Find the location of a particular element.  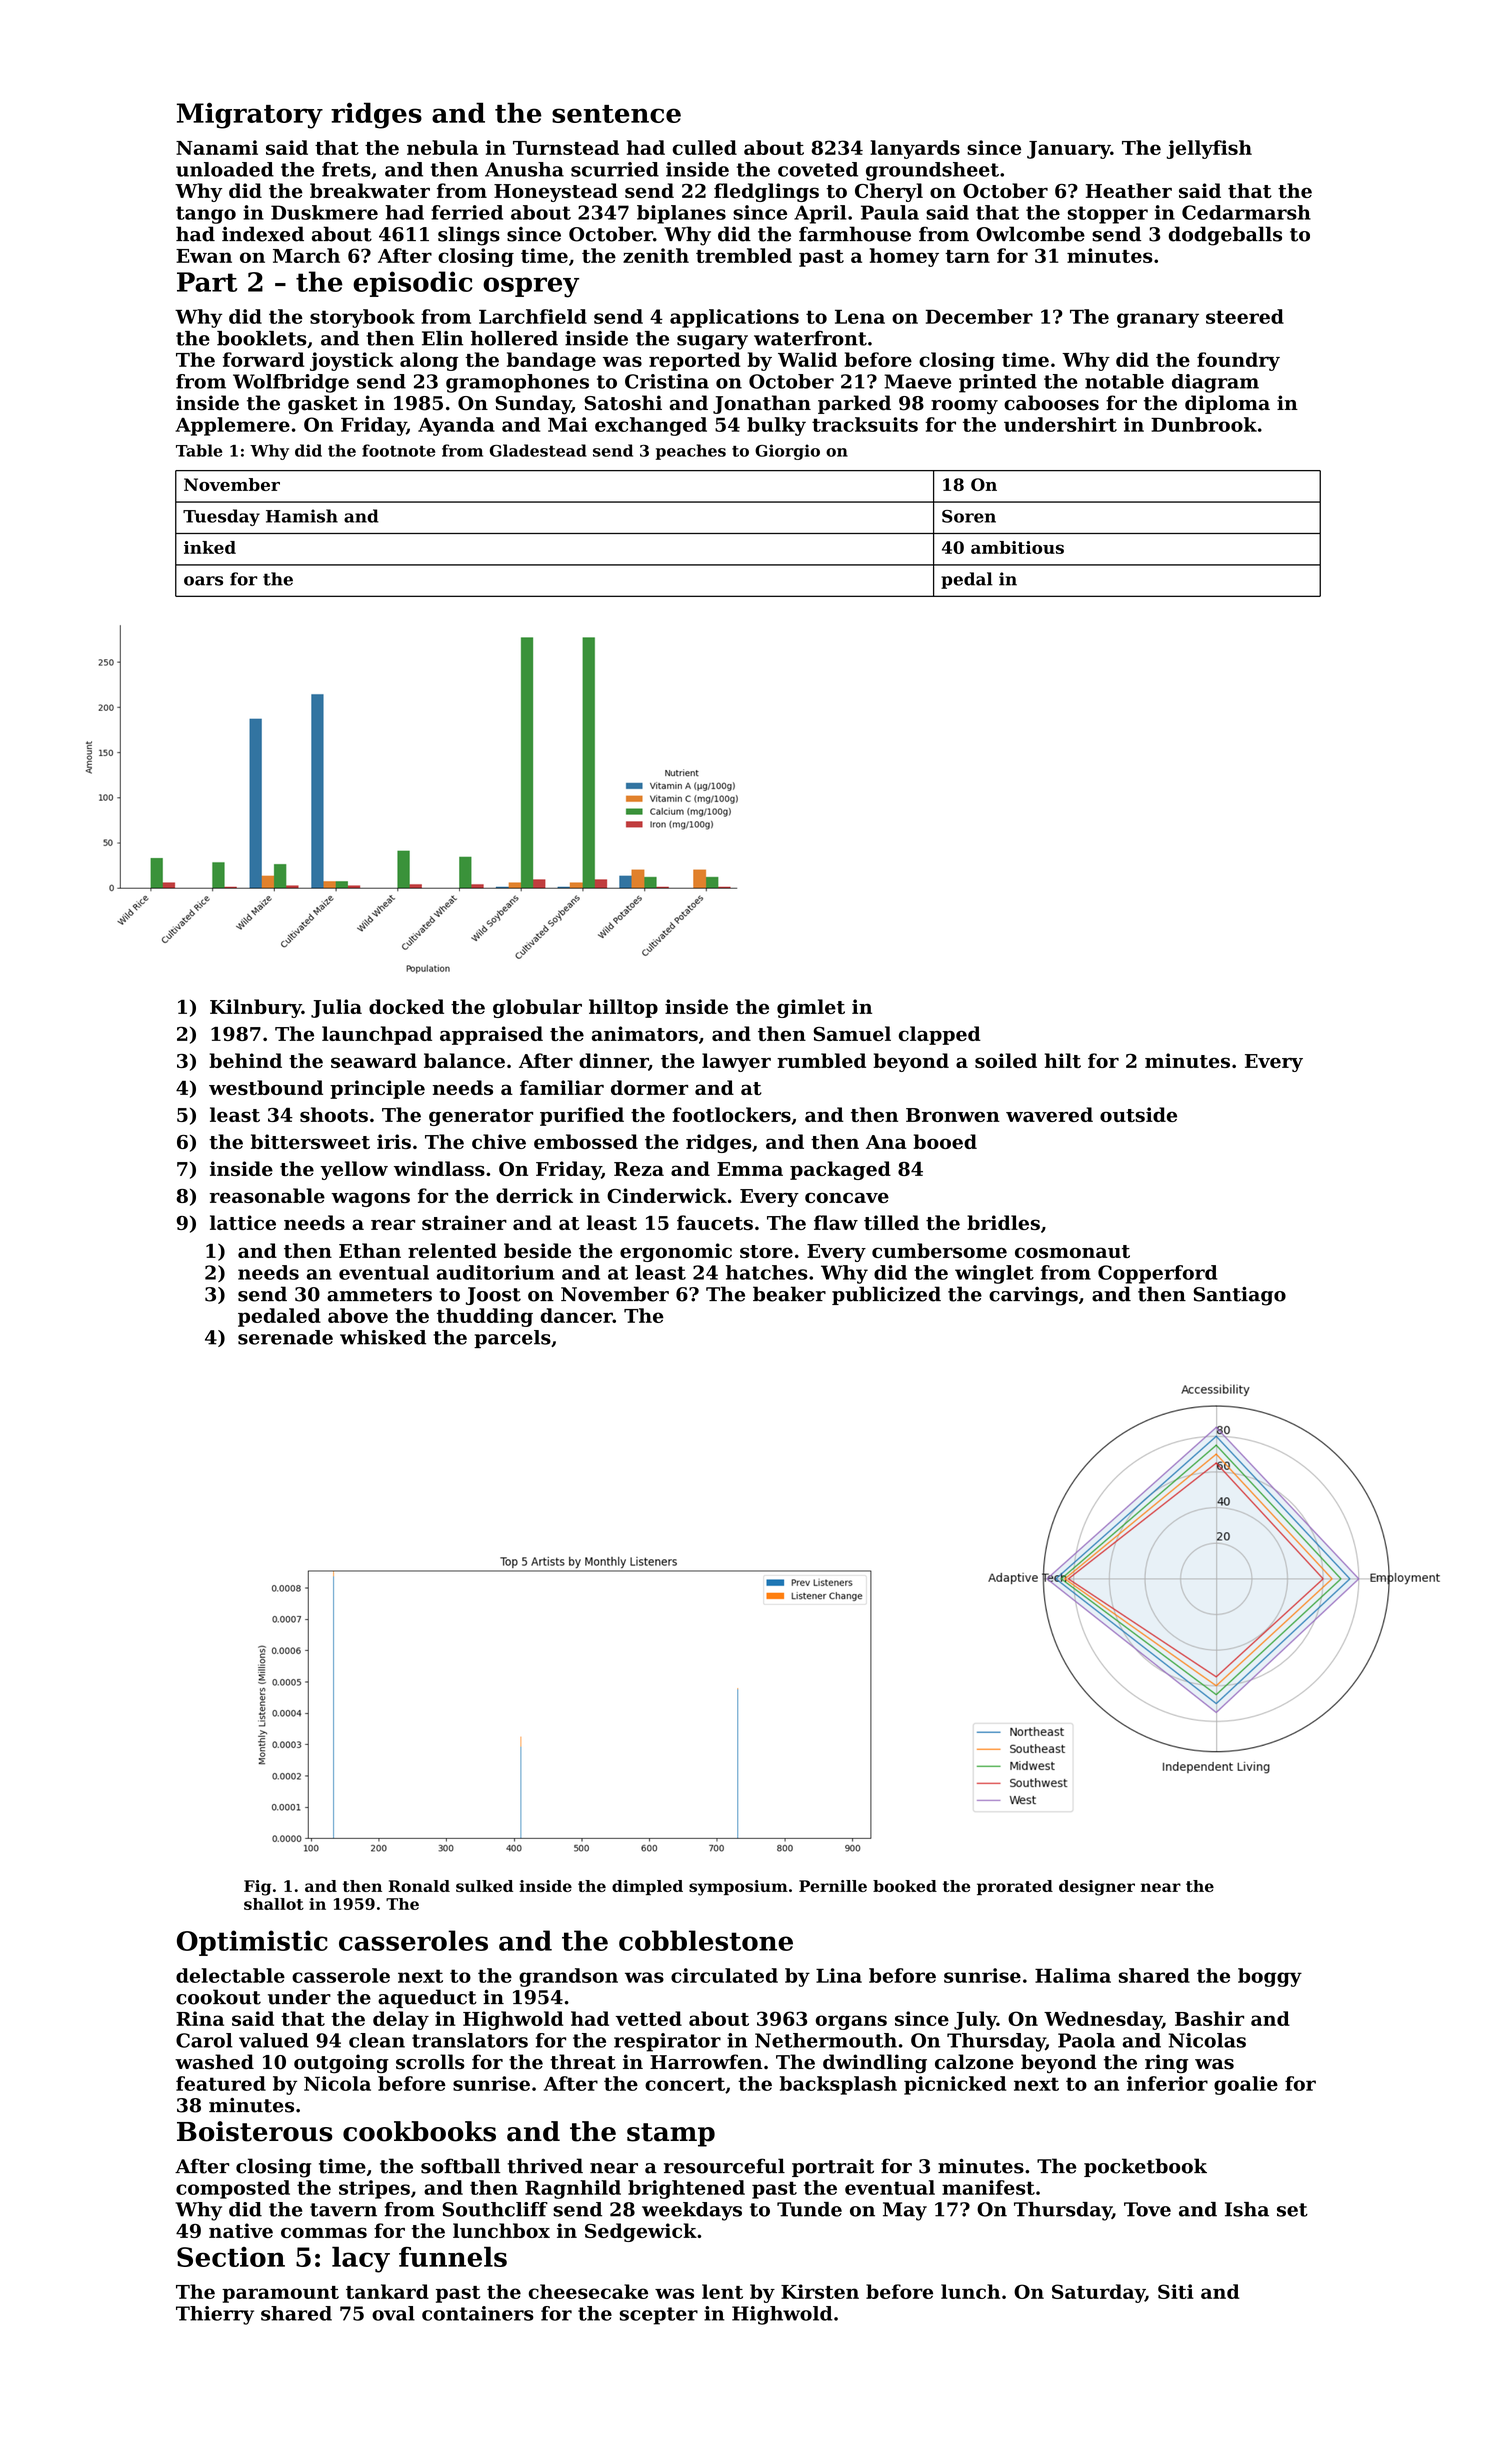

dinner is located at coordinates (613, 1060).
